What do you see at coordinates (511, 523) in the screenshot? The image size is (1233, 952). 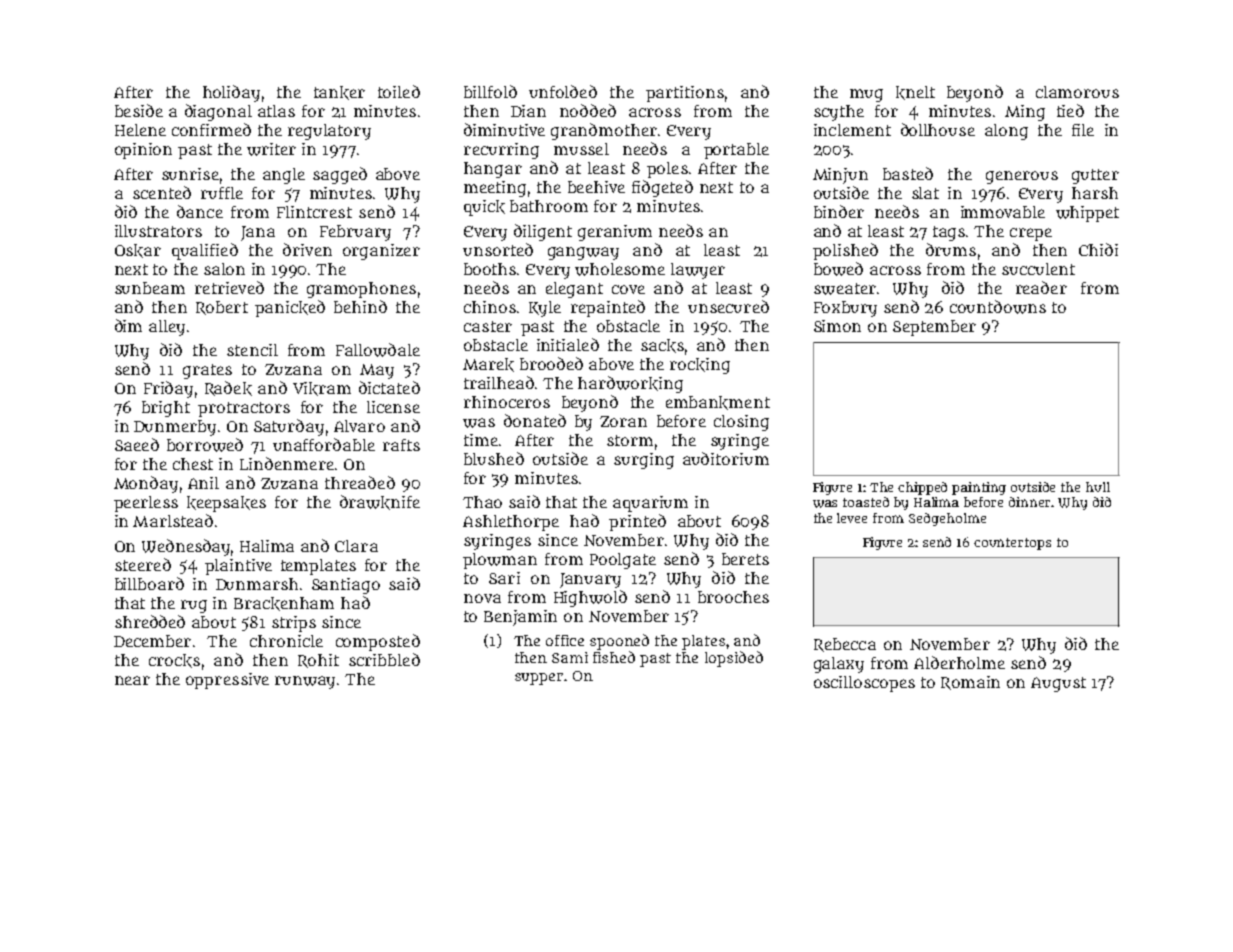 I see `Ashlethorpe` at bounding box center [511, 523].
